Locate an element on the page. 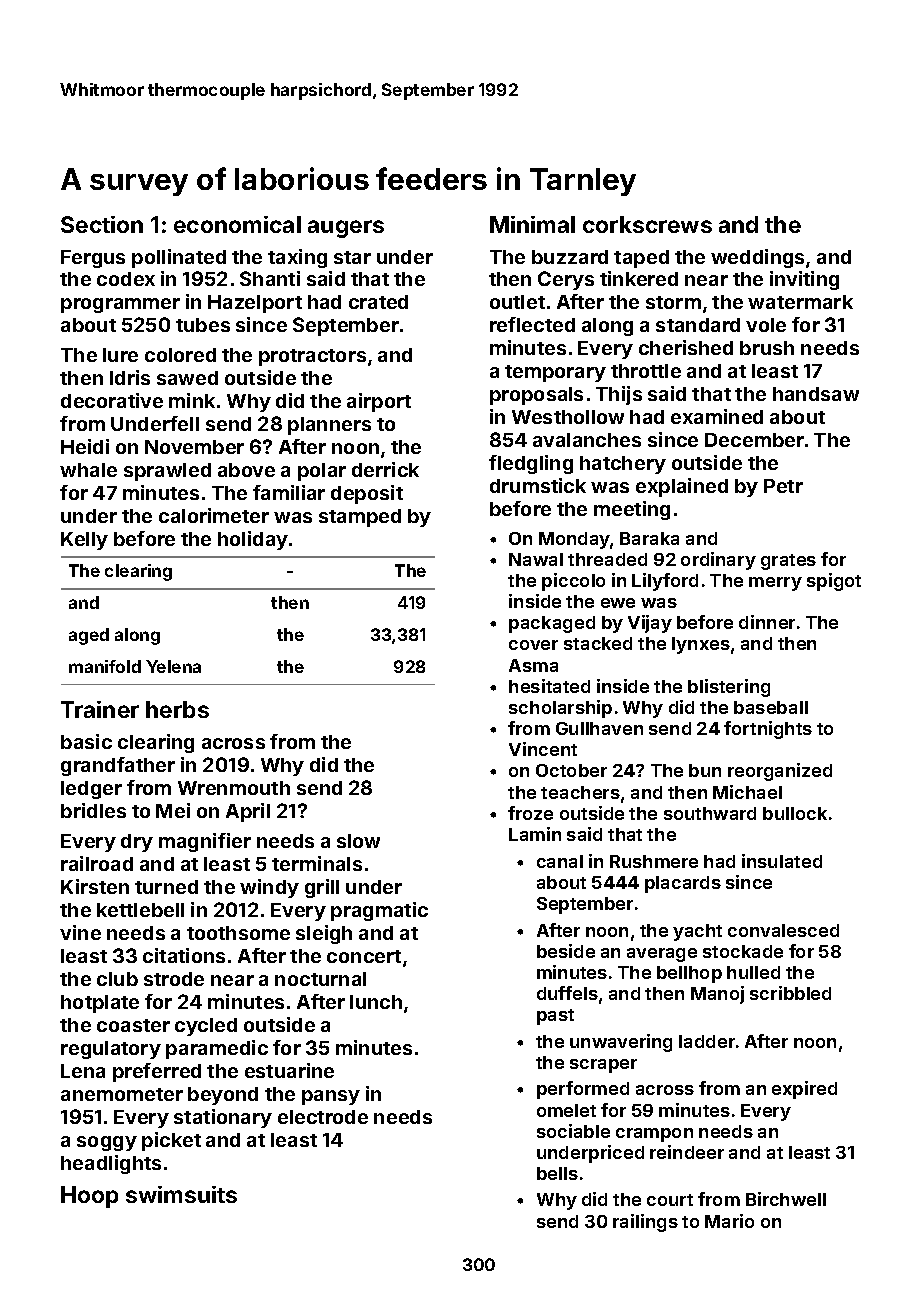 This image has height=1311, width=924. citations is located at coordinates (184, 955).
